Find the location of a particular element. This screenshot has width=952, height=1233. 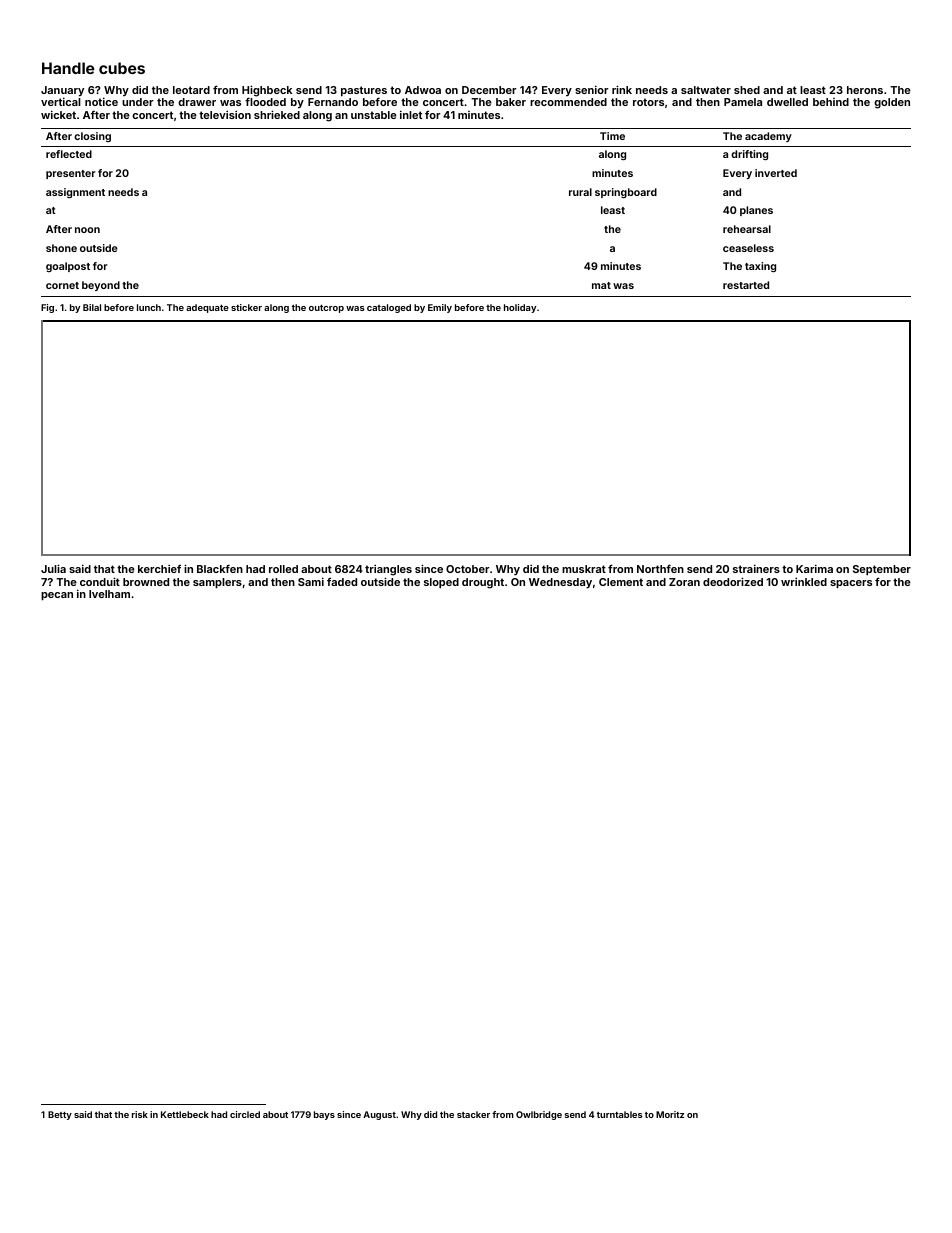

deodorized is located at coordinates (733, 581).
